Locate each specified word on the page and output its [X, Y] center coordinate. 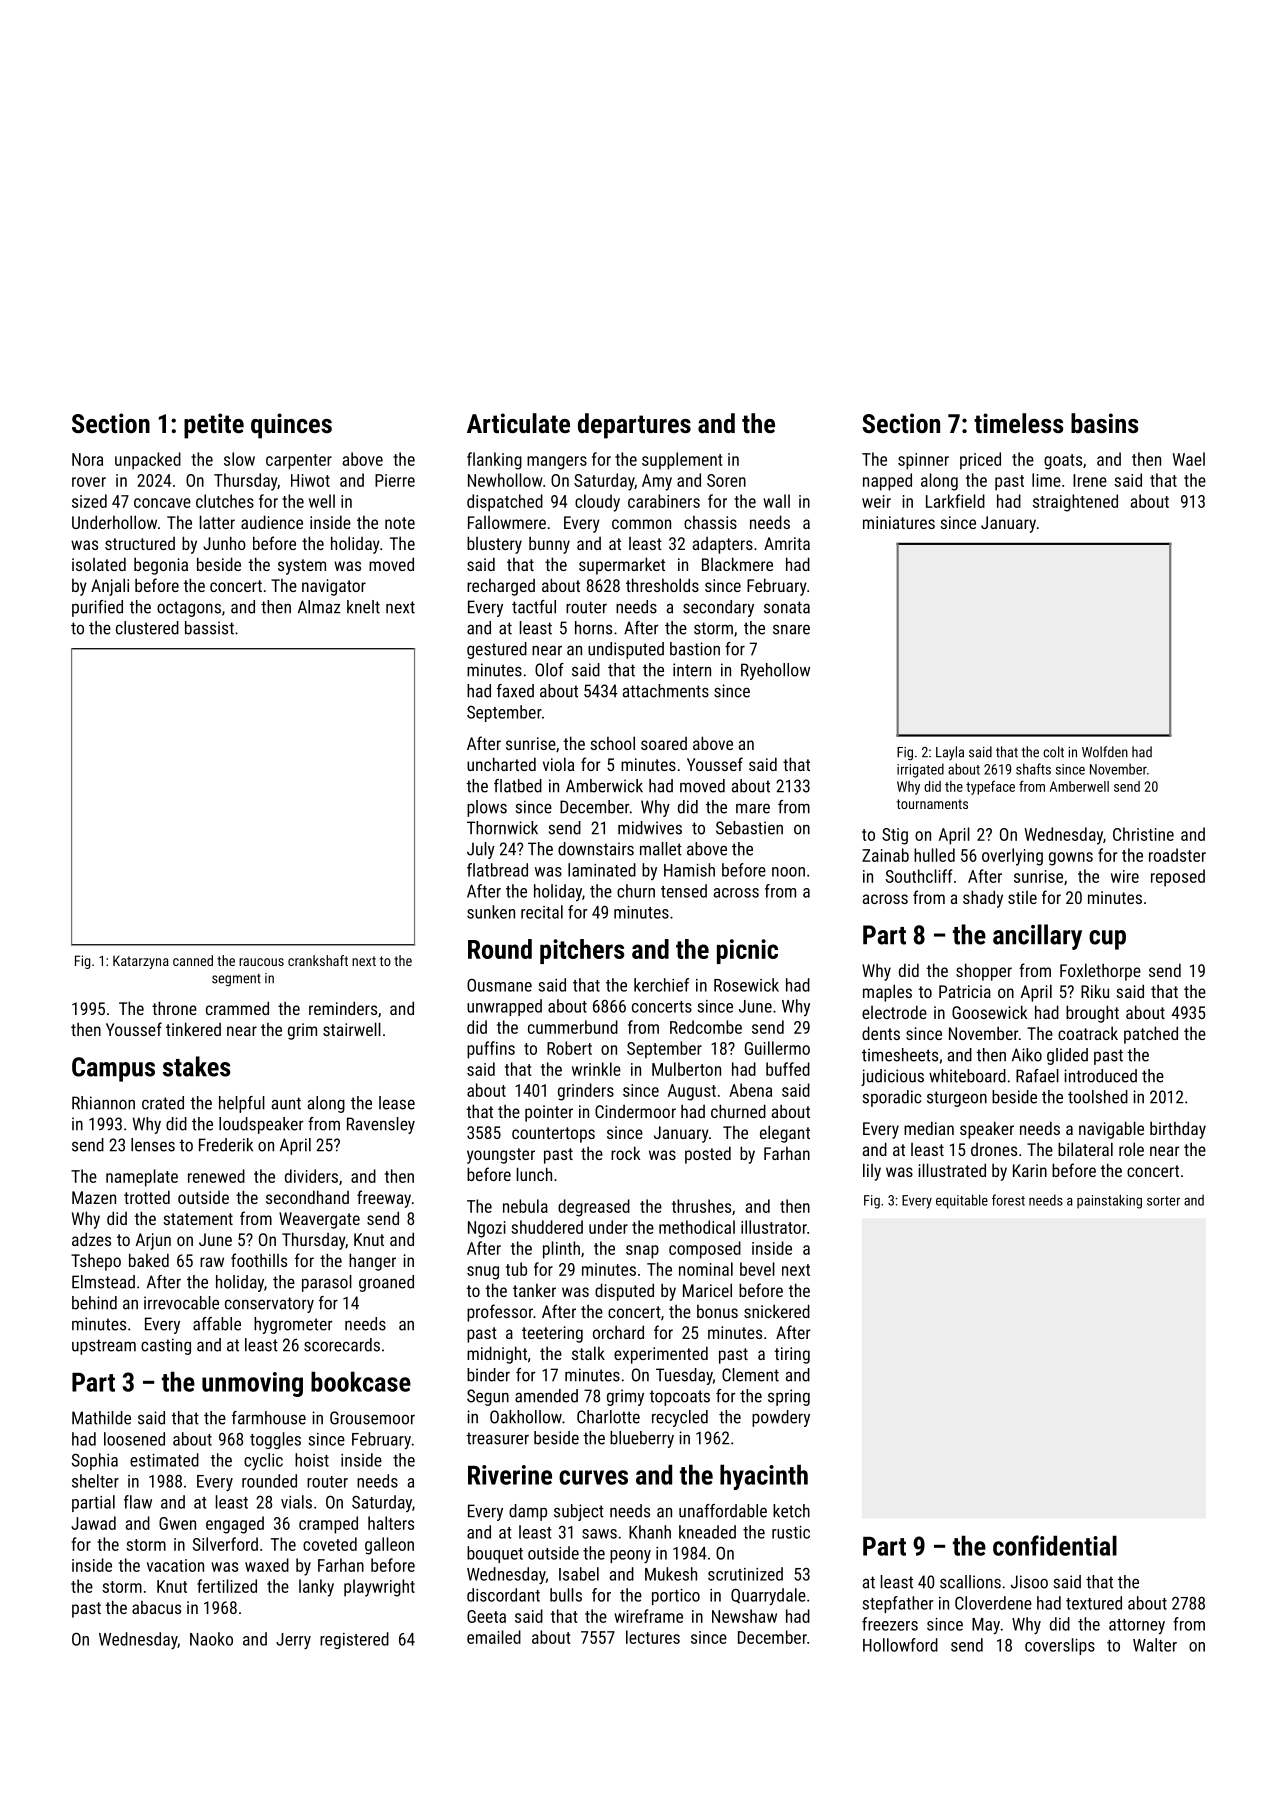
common [641, 524]
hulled [934, 855]
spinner [923, 461]
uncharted [501, 764]
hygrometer [293, 1325]
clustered [147, 628]
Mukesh [671, 1574]
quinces [291, 426]
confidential [1055, 1545]
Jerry [293, 1641]
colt [1053, 752]
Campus [113, 1069]
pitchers [582, 951]
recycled [680, 1418]
